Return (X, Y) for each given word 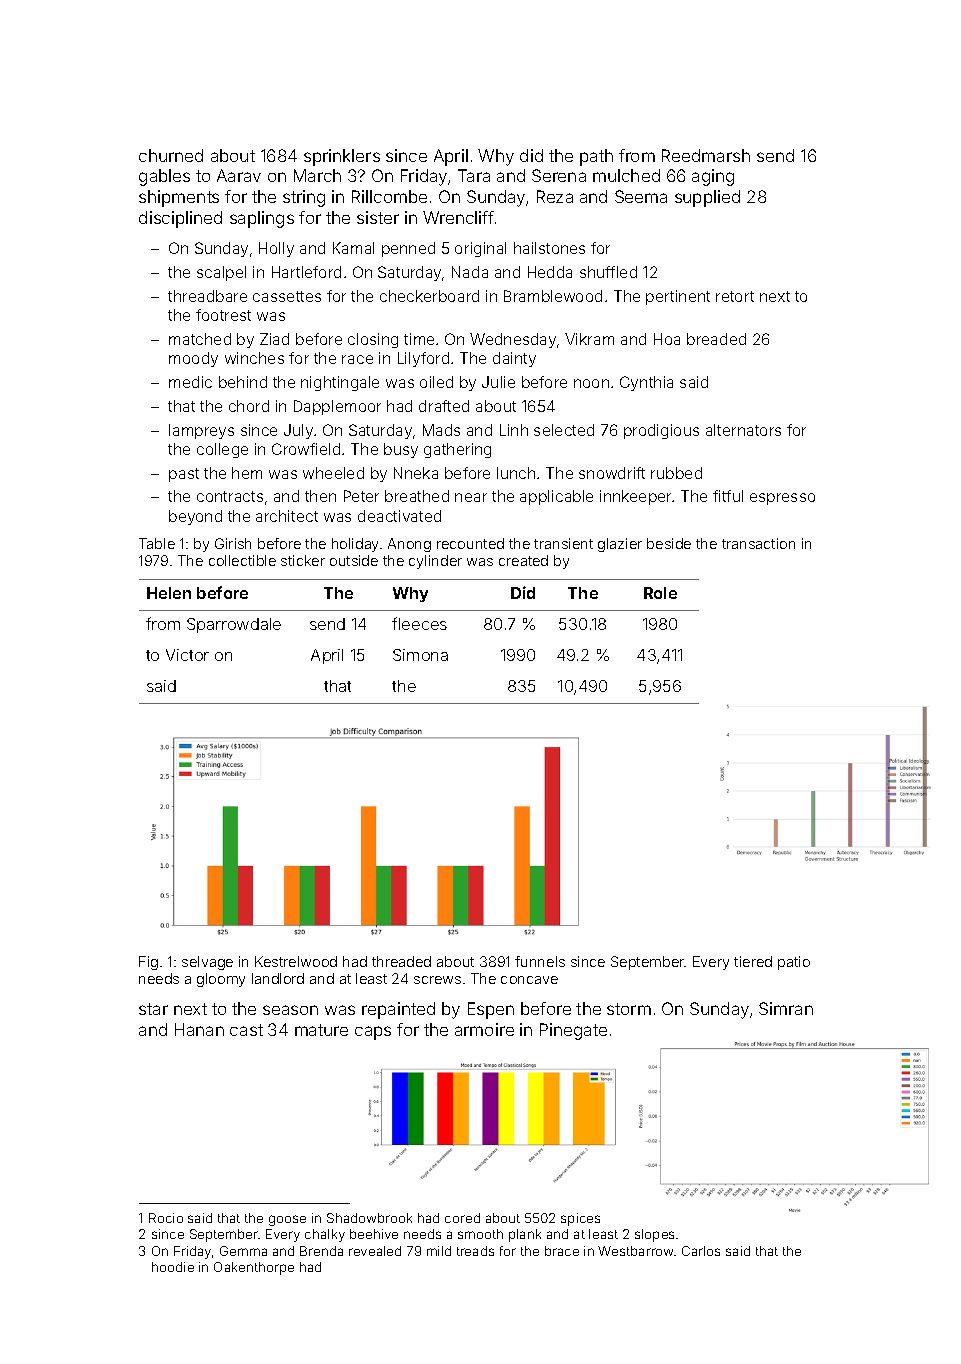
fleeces (419, 623)
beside (669, 543)
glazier (620, 545)
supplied (707, 198)
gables (164, 177)
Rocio (166, 1218)
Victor (187, 655)
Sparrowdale (234, 625)
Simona (420, 655)
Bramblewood (553, 296)
